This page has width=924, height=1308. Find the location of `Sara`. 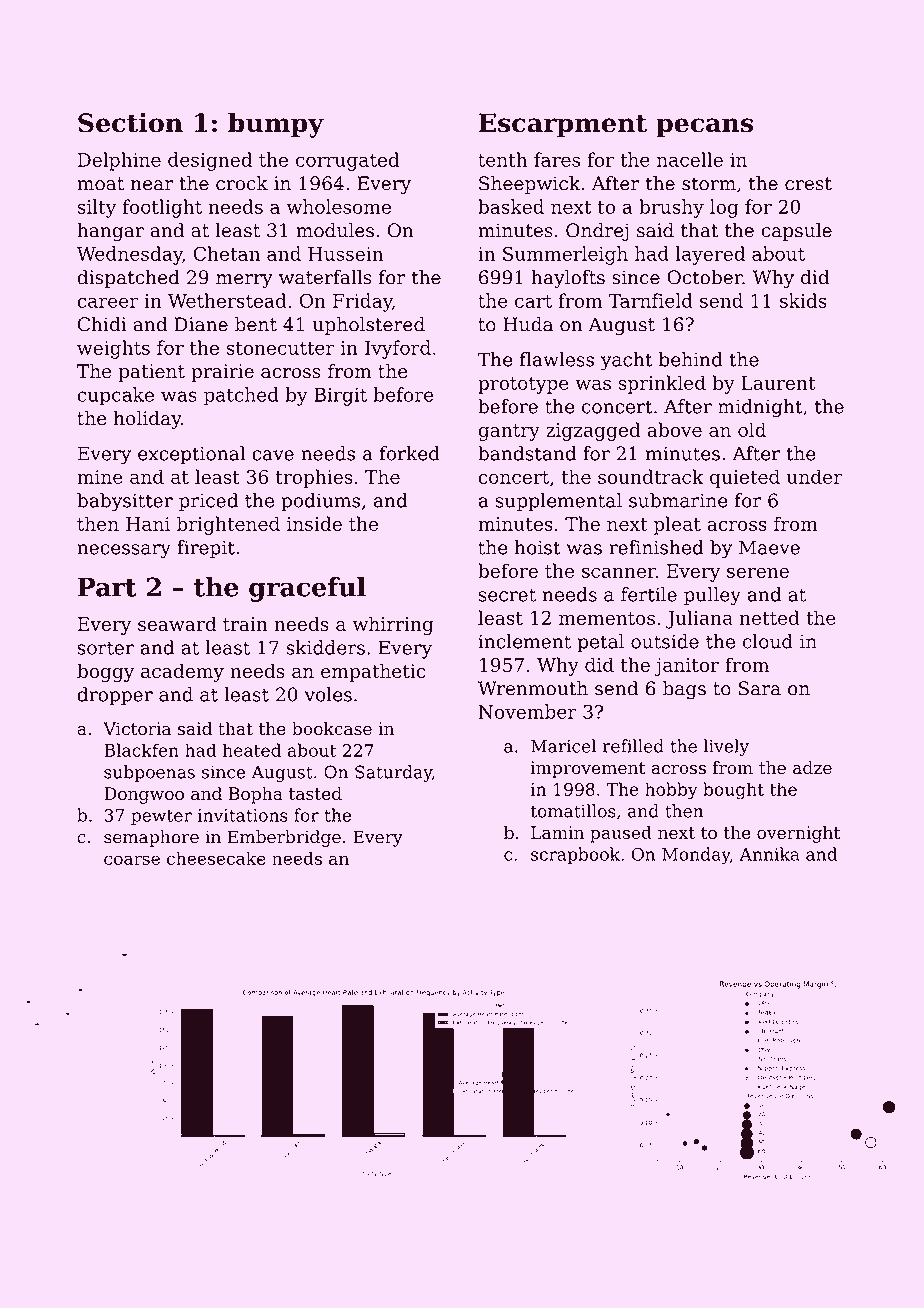

Sara is located at coordinates (760, 688).
